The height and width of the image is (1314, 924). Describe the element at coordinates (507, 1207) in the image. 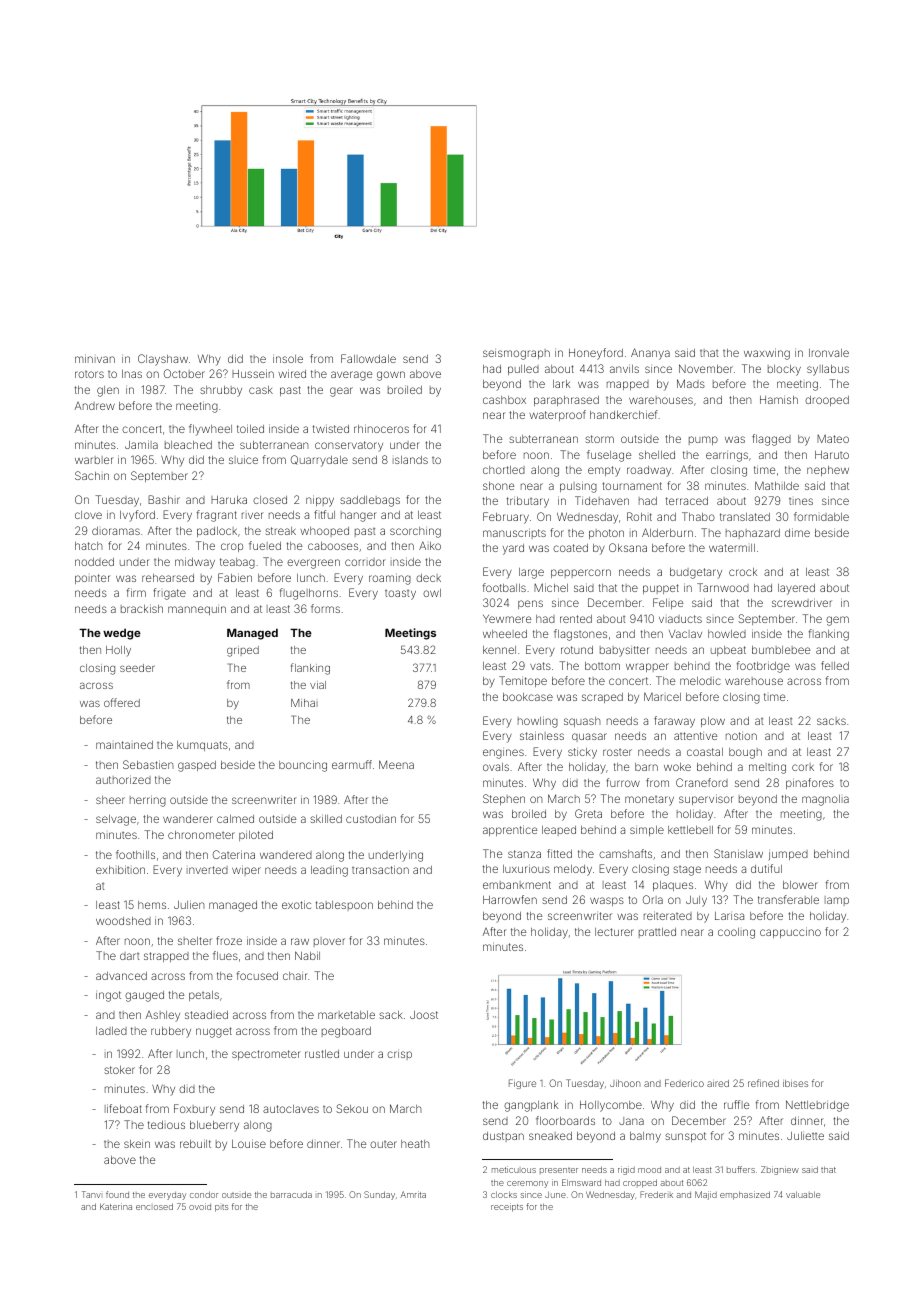

I see `receipts` at that location.
